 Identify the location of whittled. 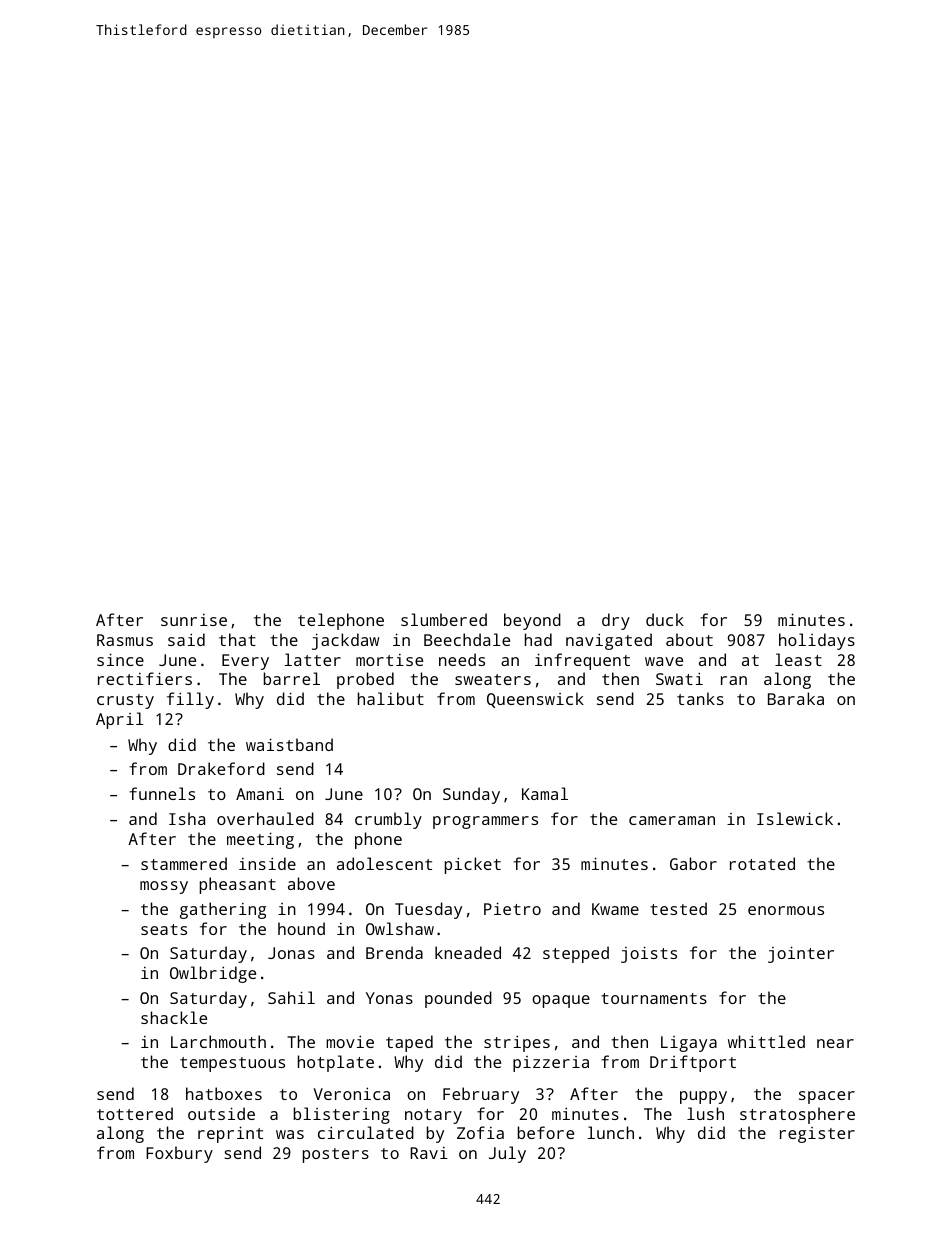
(766, 1041).
